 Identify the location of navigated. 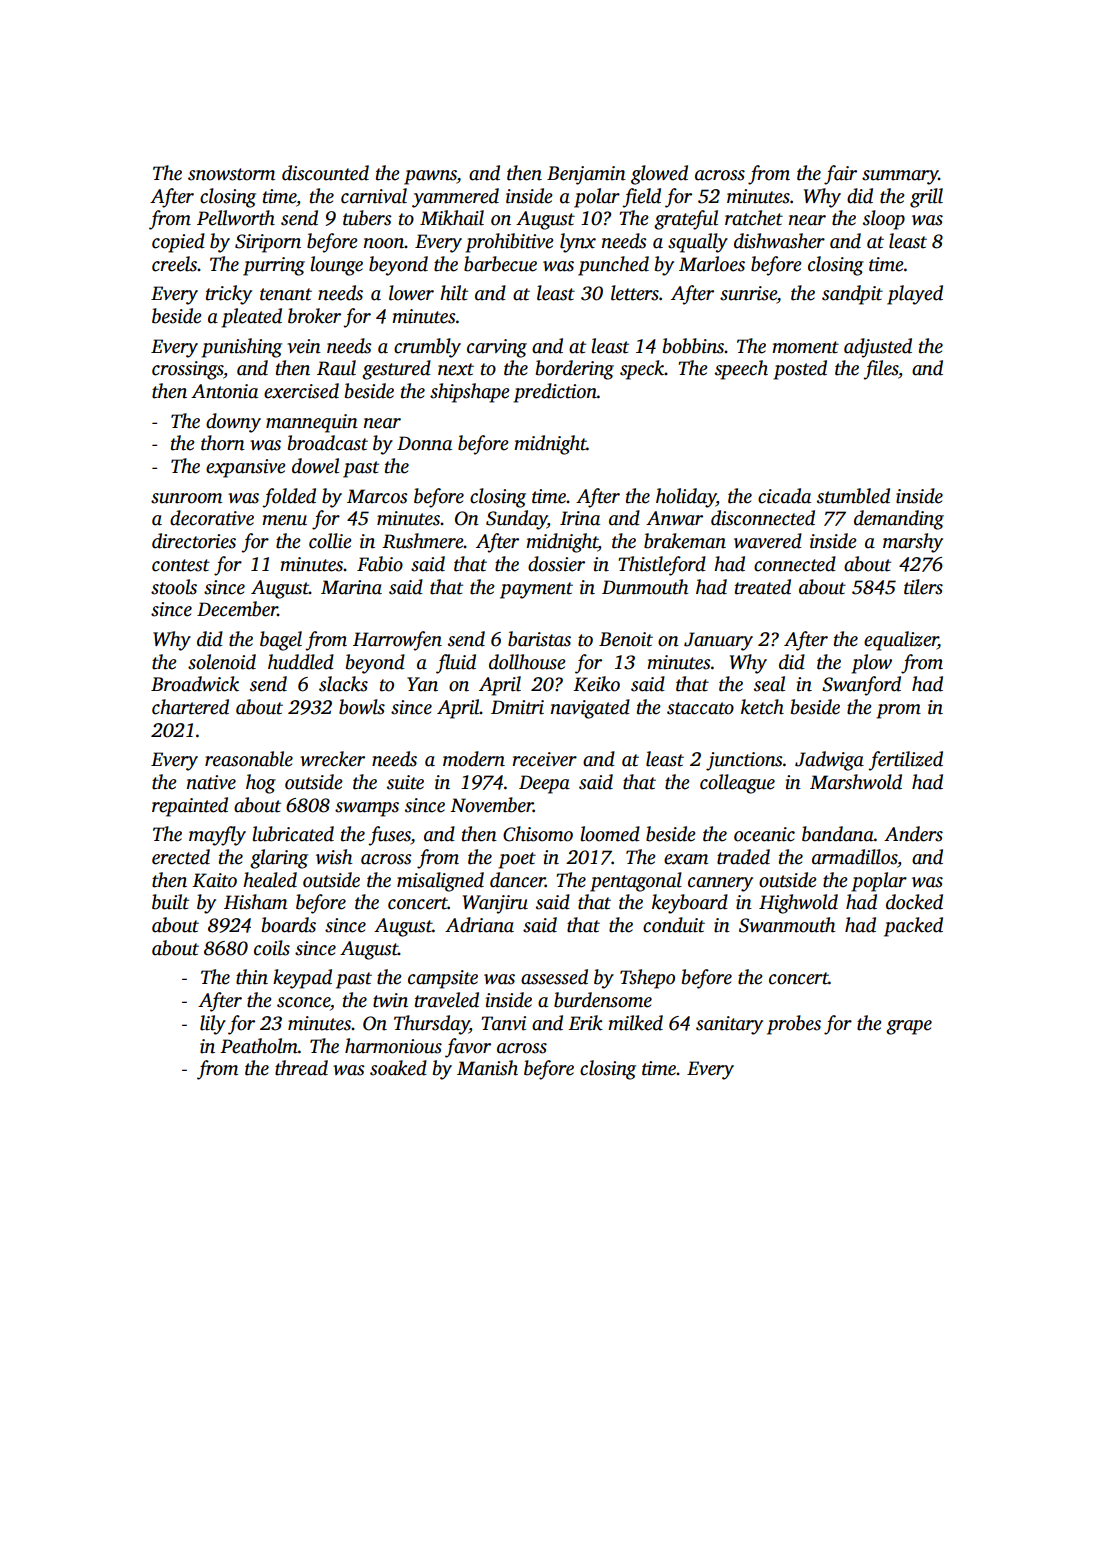
(590, 709).
